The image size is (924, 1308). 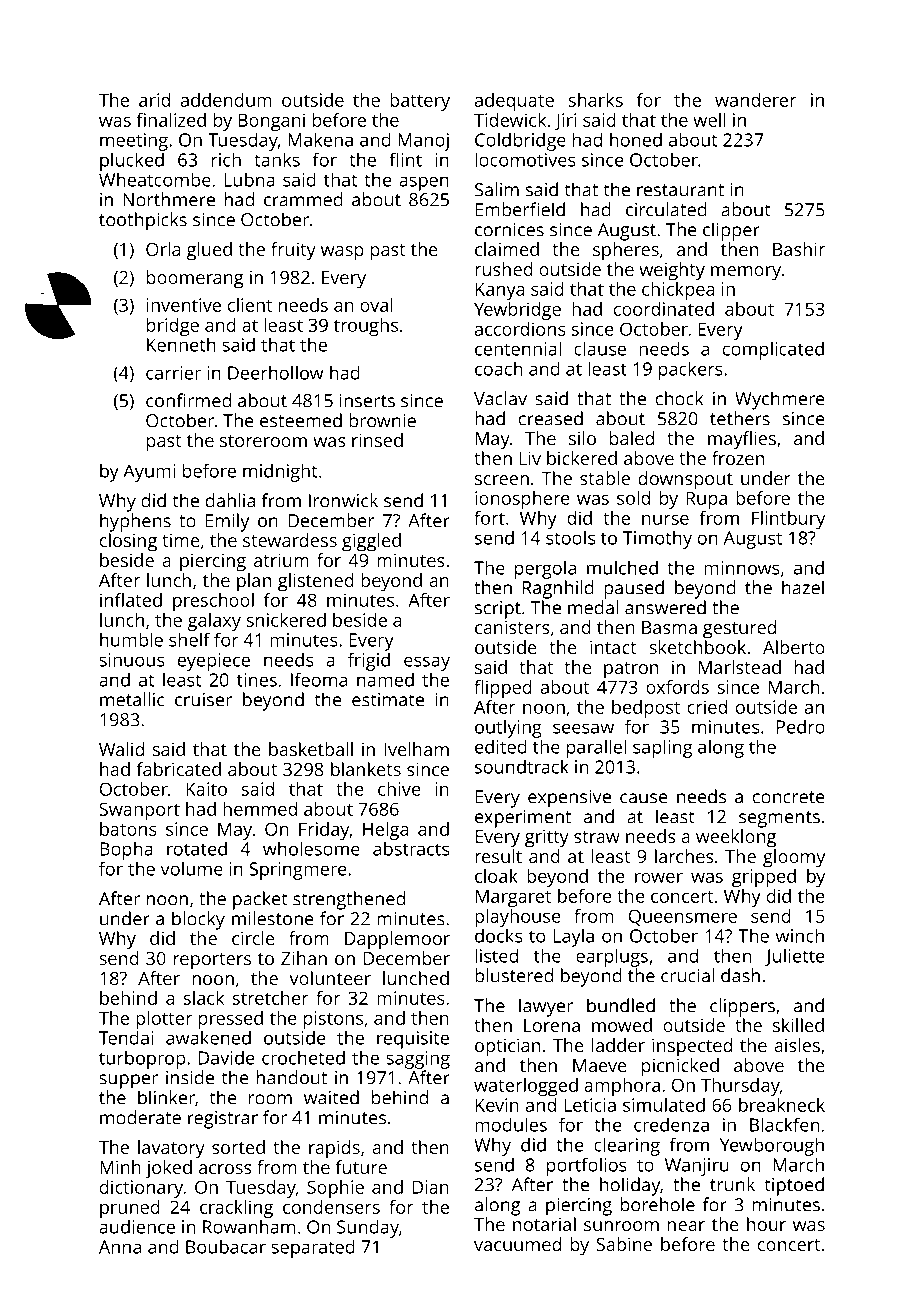 I want to click on tethers, so click(x=740, y=418).
